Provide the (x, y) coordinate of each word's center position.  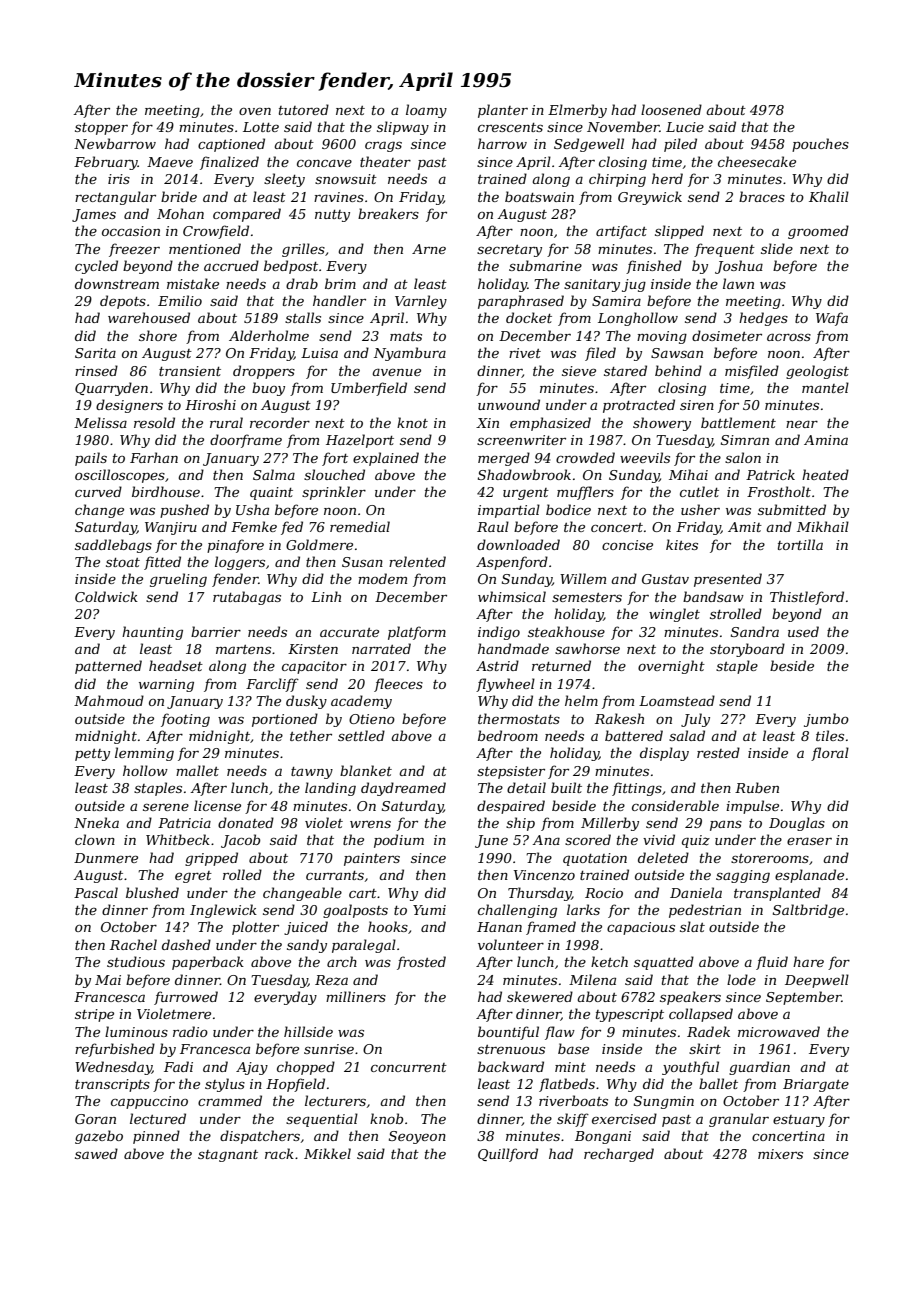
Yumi (429, 910)
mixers (780, 1154)
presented (728, 580)
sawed (96, 1153)
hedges (763, 319)
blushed (152, 892)
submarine (545, 265)
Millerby (610, 824)
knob (386, 1118)
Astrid (497, 665)
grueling (178, 580)
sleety (284, 180)
